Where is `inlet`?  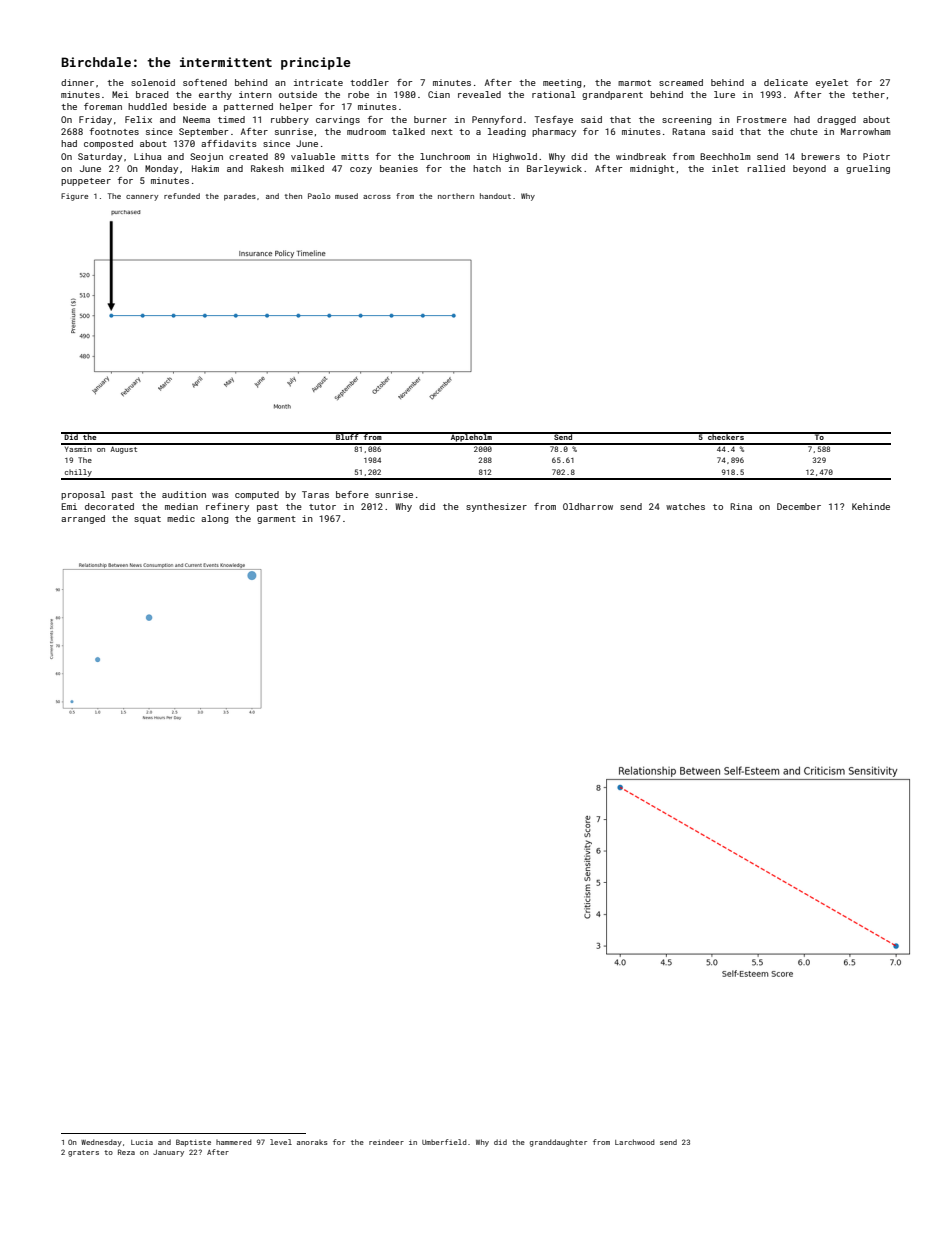 inlet is located at coordinates (725, 168).
